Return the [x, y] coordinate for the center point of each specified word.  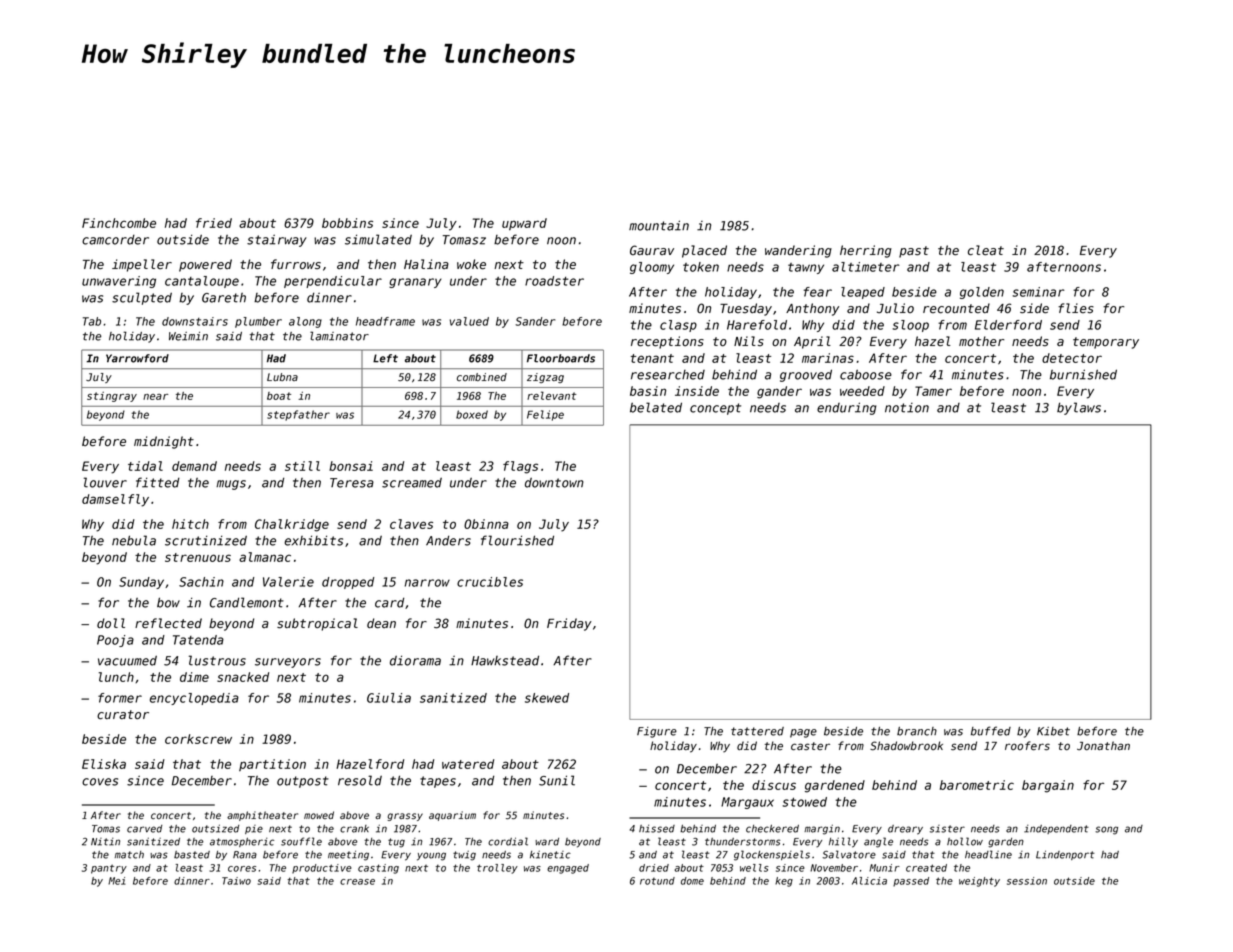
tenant [652, 358]
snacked [243, 677]
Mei [117, 881]
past [914, 252]
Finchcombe [119, 223]
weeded [862, 391]
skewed [547, 698]
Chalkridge [292, 525]
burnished [1083, 374]
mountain [659, 225]
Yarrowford [137, 358]
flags [520, 467]
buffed [991, 731]
